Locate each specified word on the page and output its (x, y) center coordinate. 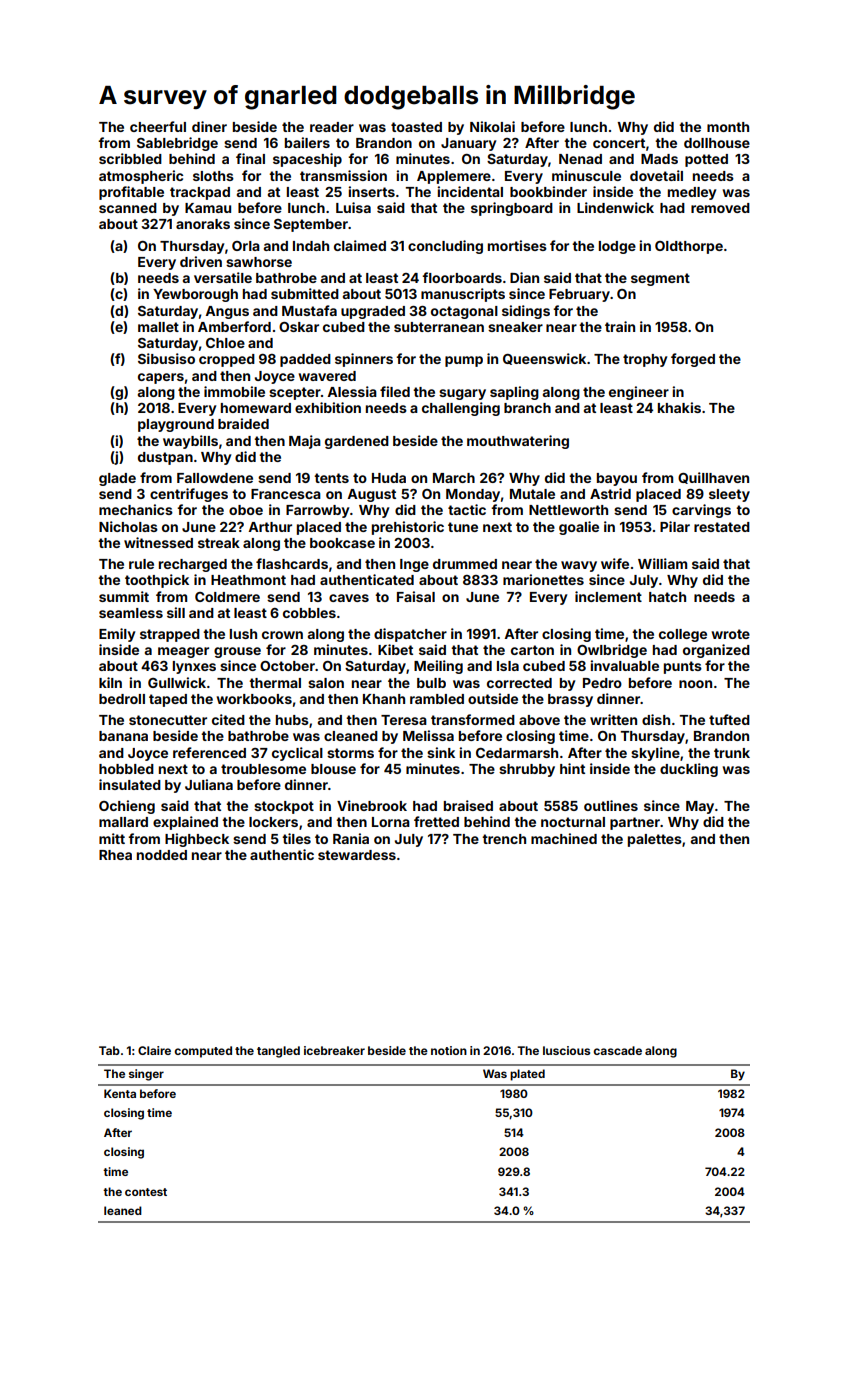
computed (203, 1052)
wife (615, 563)
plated (527, 1075)
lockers (273, 822)
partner (635, 823)
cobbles (309, 613)
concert (619, 143)
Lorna (391, 822)
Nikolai (492, 126)
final (250, 158)
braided (243, 423)
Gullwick (177, 682)
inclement (608, 596)
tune (463, 527)
